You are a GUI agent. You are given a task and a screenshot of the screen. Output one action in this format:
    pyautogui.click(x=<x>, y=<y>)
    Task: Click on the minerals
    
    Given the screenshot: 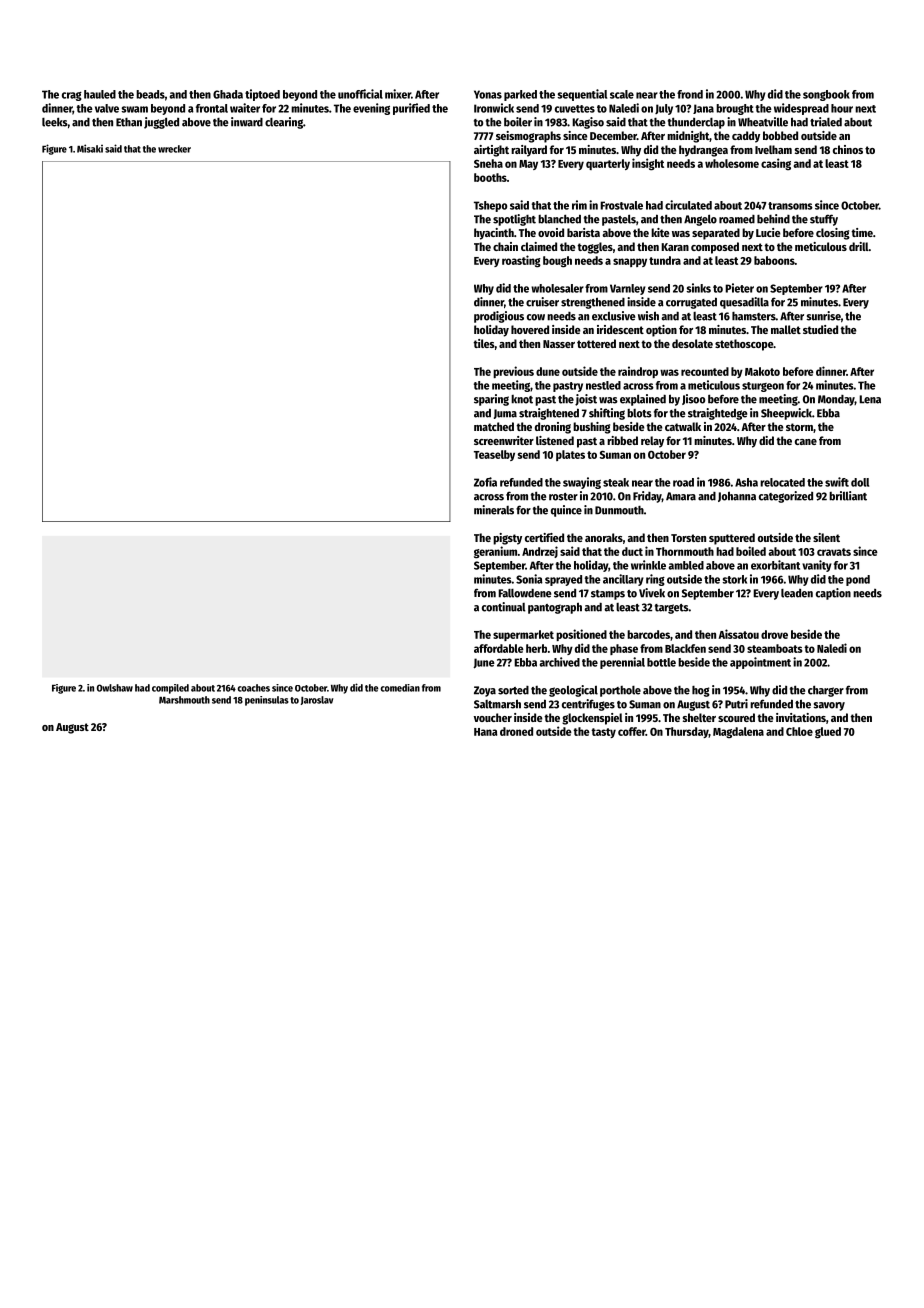 What is the action you would take?
    pyautogui.click(x=494, y=510)
